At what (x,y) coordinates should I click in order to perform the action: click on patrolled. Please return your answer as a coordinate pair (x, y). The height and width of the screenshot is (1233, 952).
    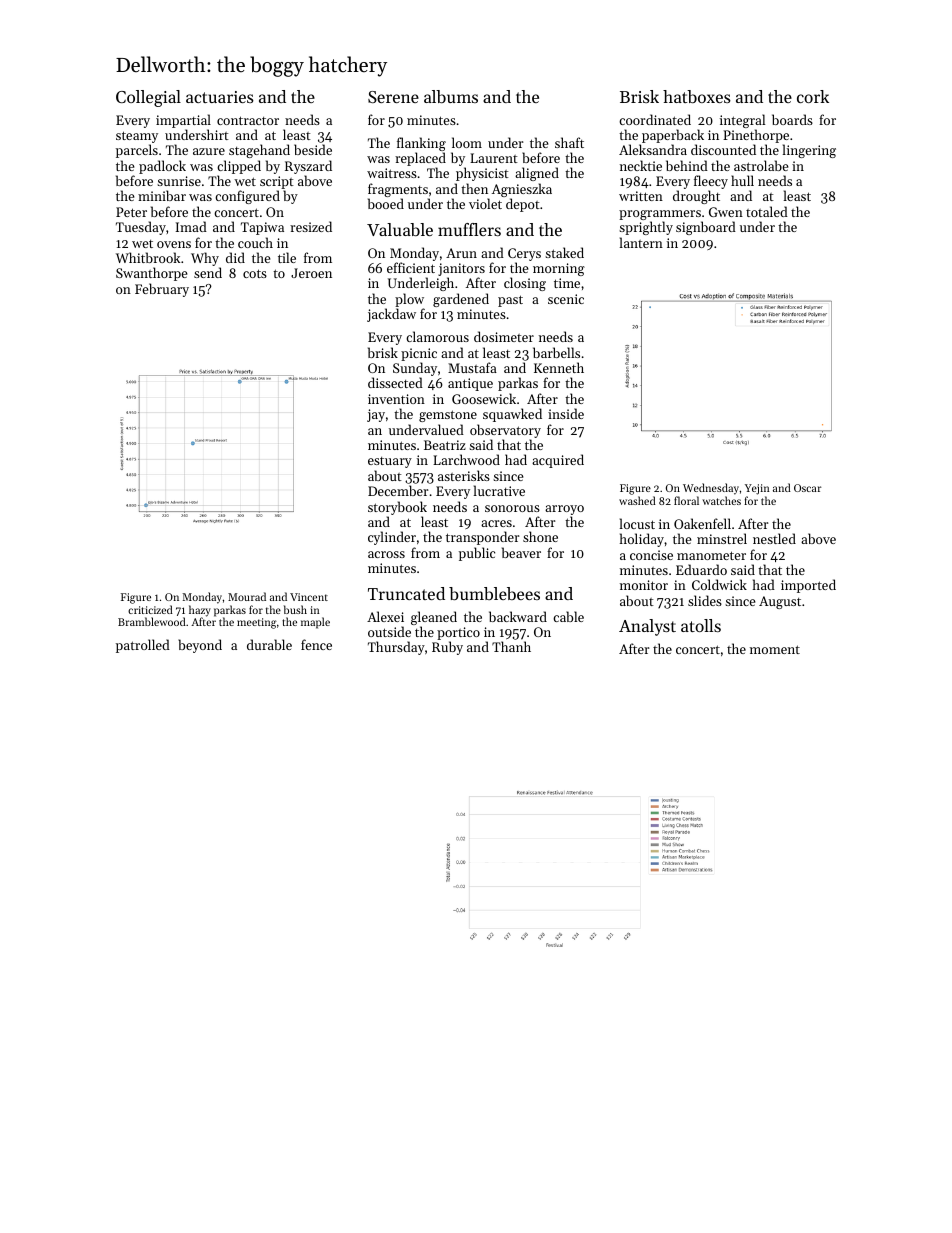
    Looking at the image, I should click on (143, 646).
